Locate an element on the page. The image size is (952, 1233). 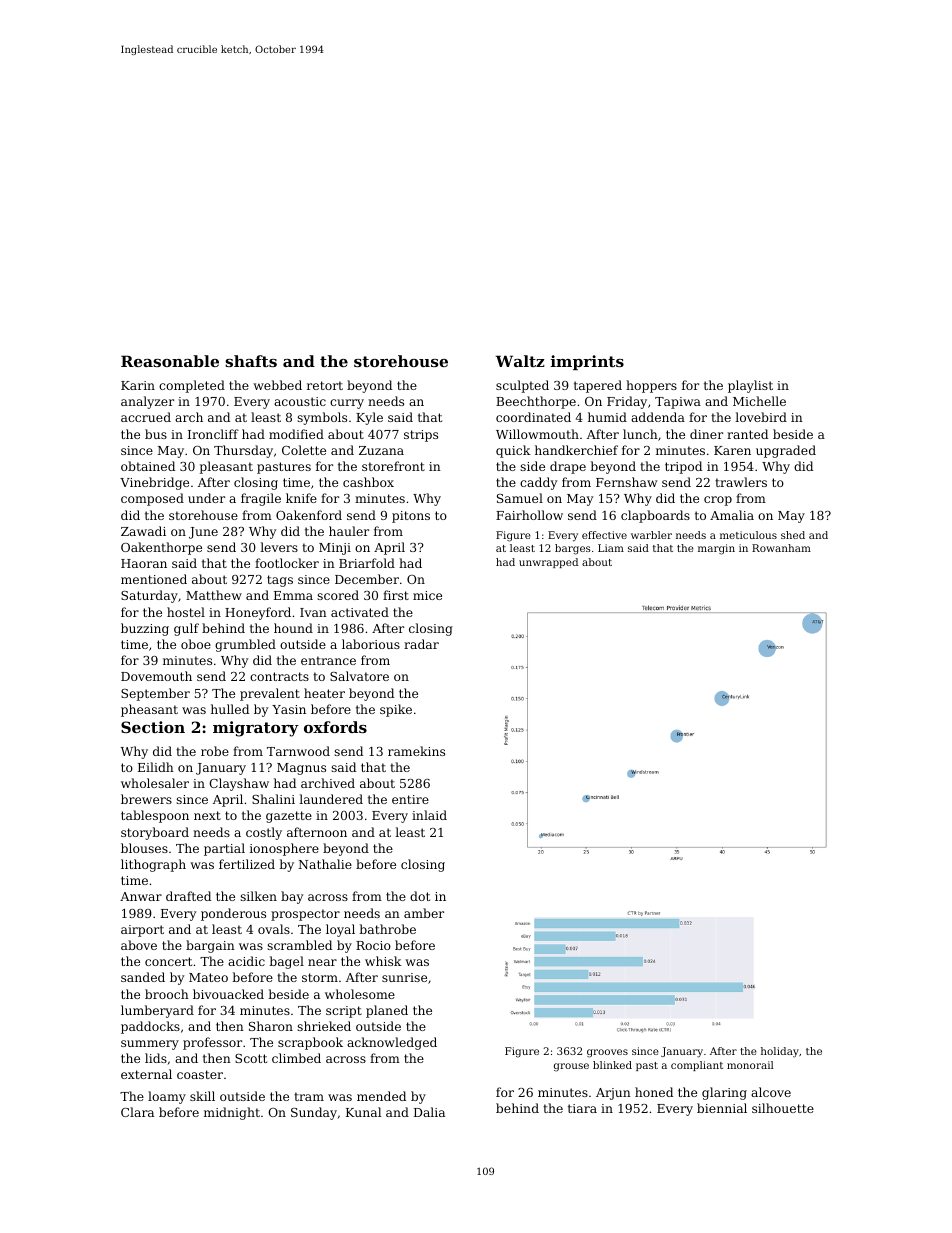
hoppers is located at coordinates (651, 386).
